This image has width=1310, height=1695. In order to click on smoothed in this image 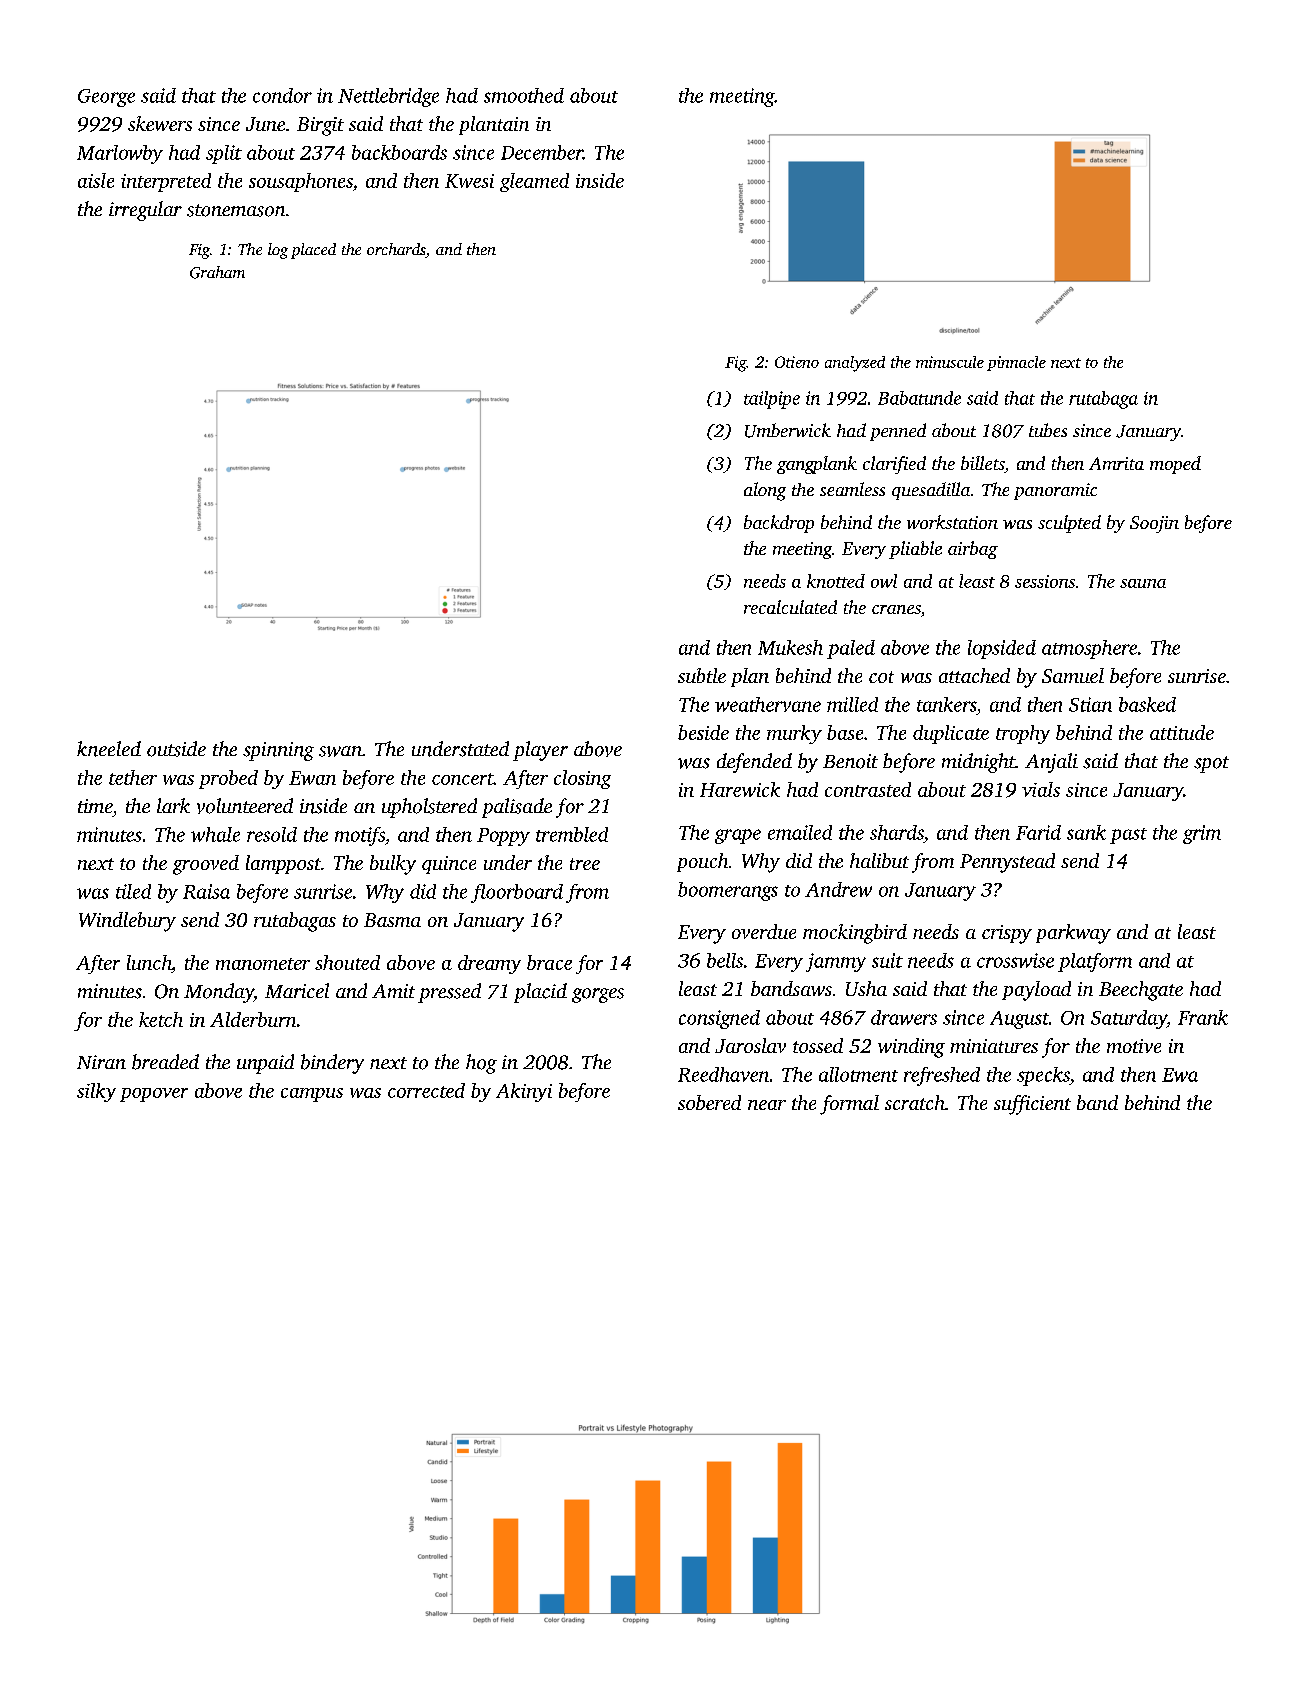, I will do `click(524, 95)`.
